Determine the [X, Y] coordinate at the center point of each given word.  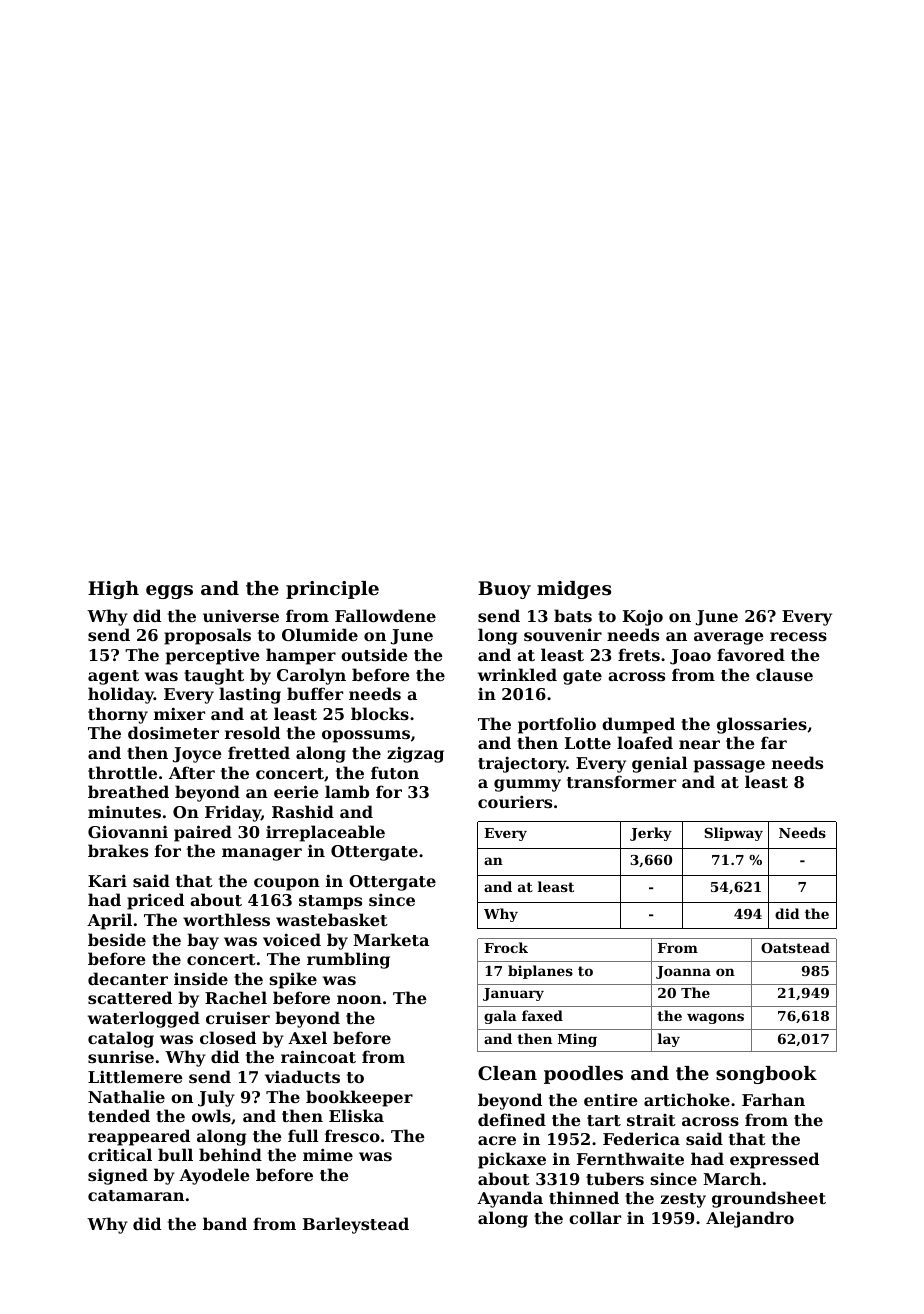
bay [203, 941]
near [699, 744]
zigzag [415, 754]
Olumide [320, 634]
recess [798, 636]
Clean [507, 1073]
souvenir [563, 634]
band [225, 1223]
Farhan [773, 1099]
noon [359, 999]
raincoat [318, 1056]
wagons [715, 1018]
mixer [179, 713]
